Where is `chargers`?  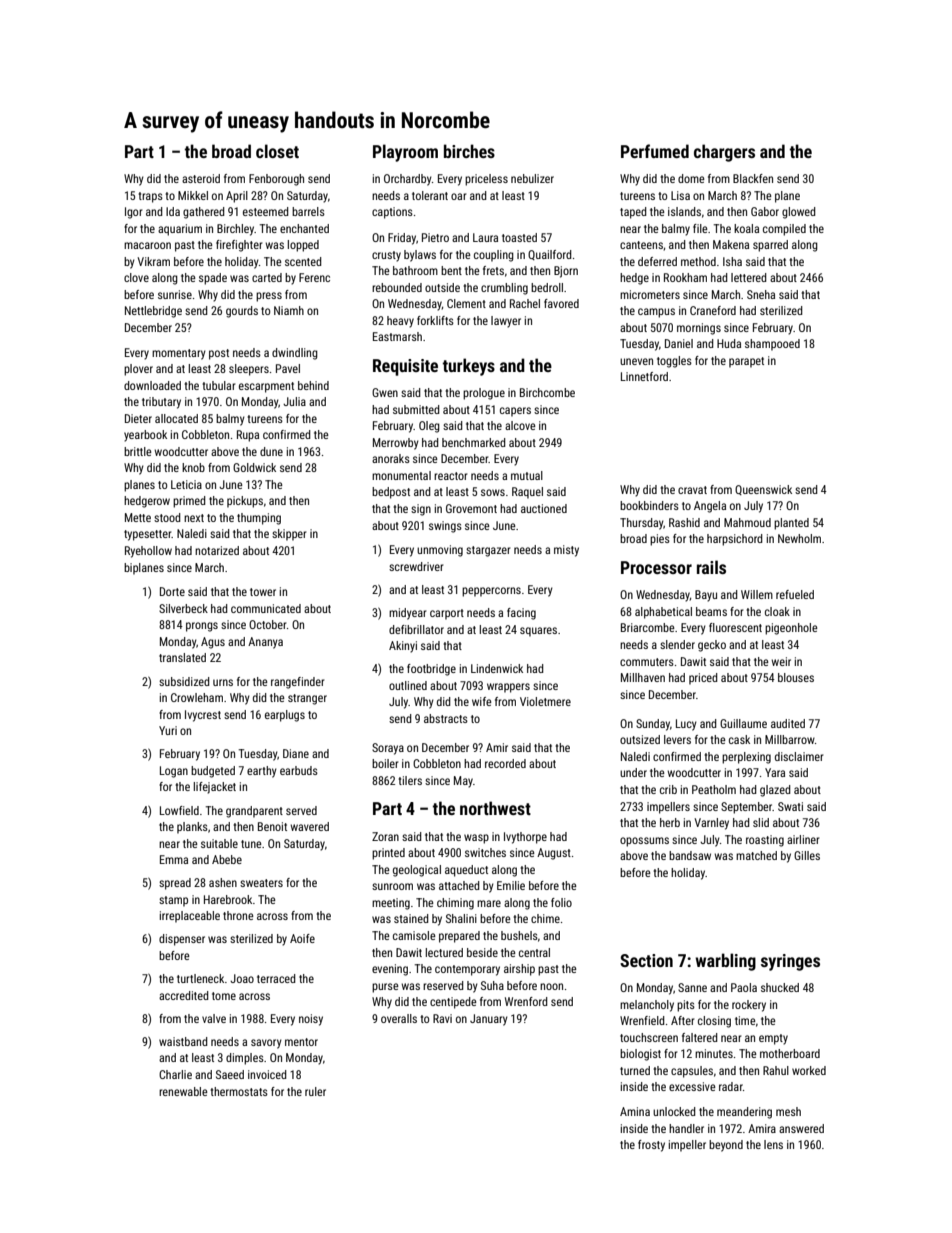
chargers is located at coordinates (724, 153).
